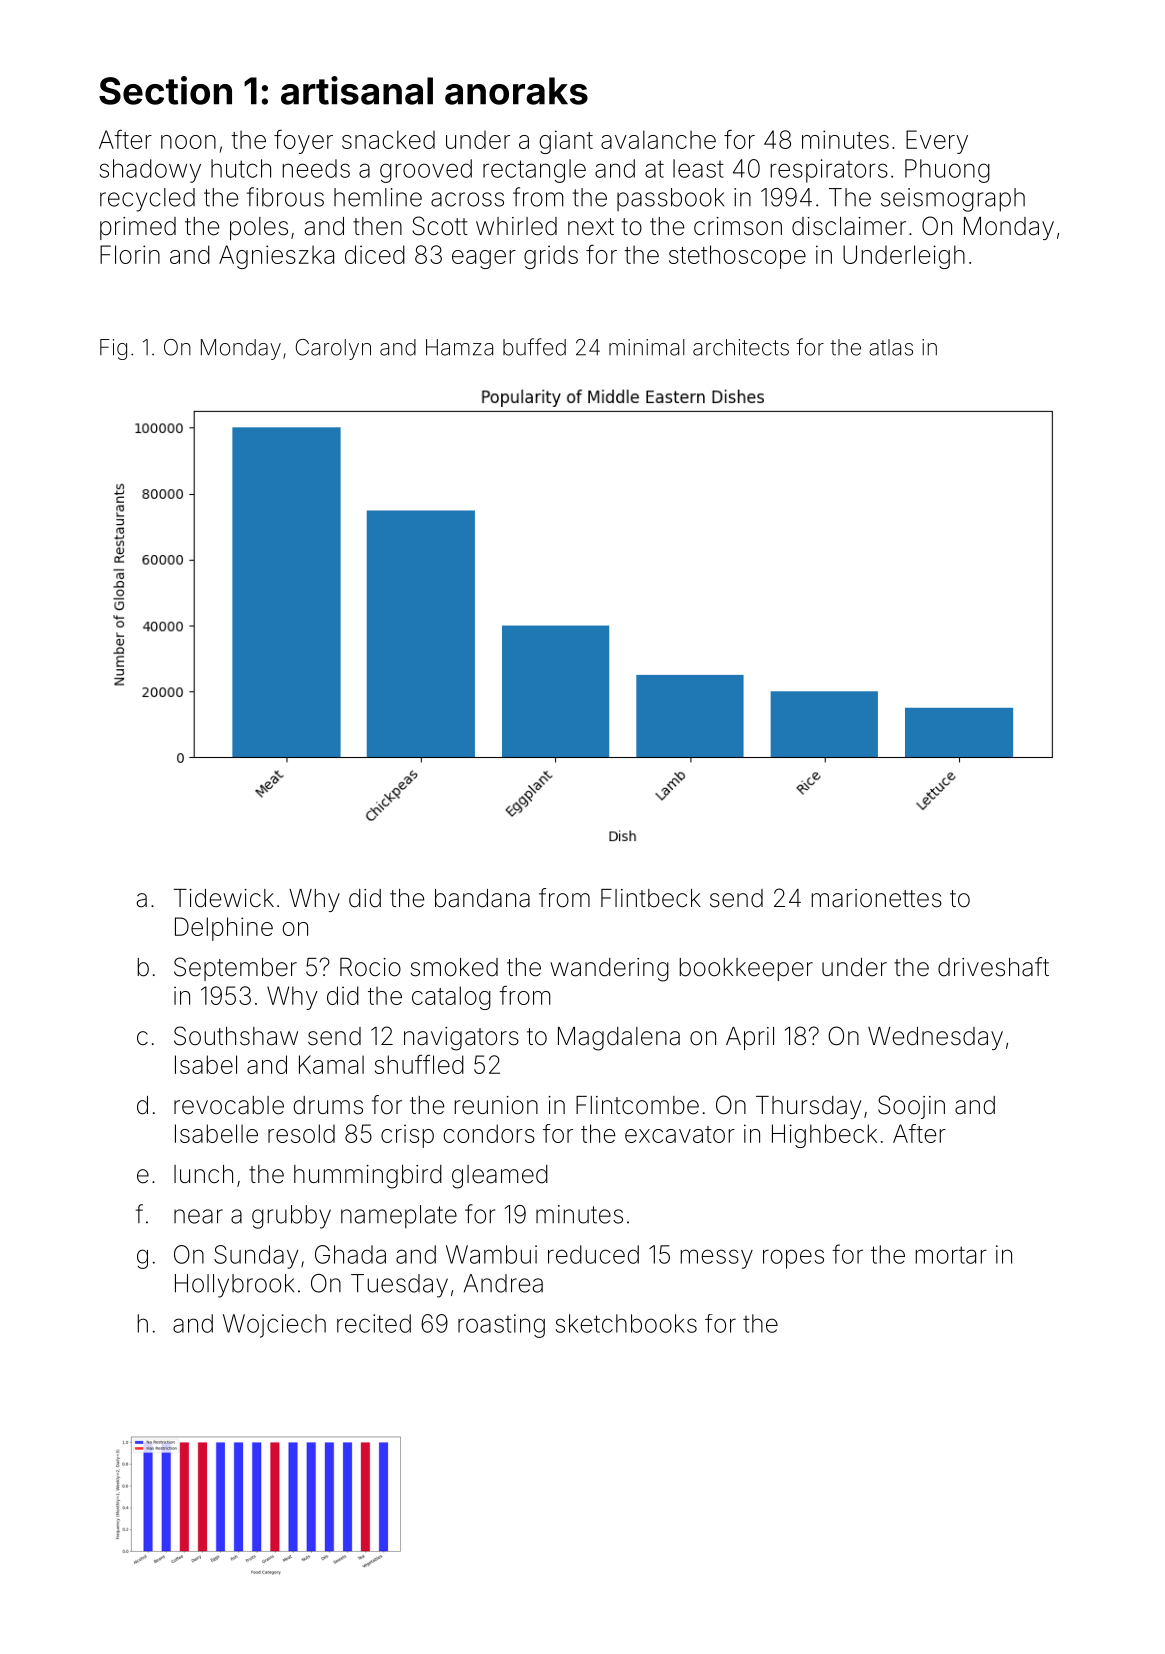  Describe the element at coordinates (951, 1255) in the screenshot. I see `mortar` at that location.
